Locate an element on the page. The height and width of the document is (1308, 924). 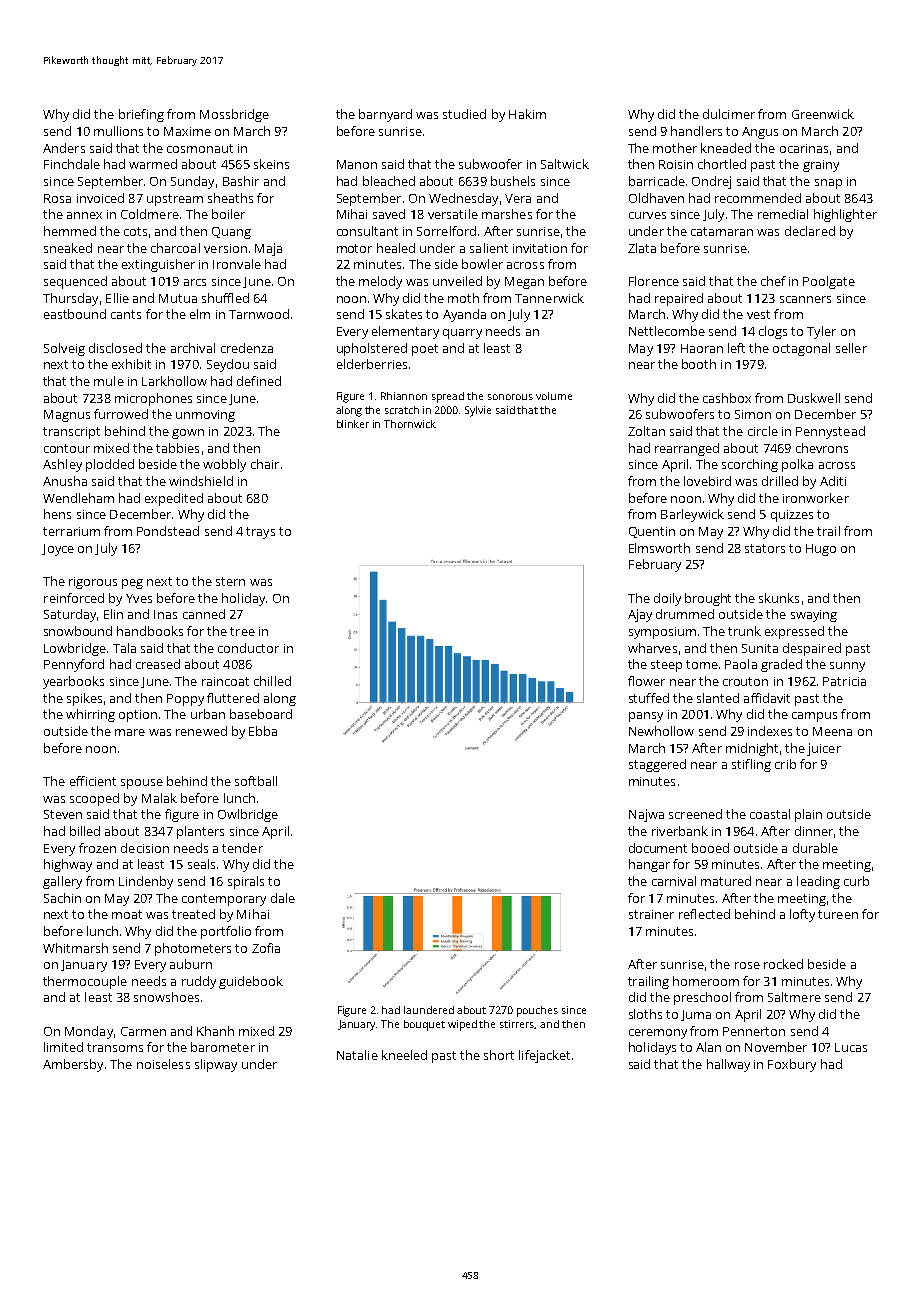
Zoltan is located at coordinates (646, 431).
